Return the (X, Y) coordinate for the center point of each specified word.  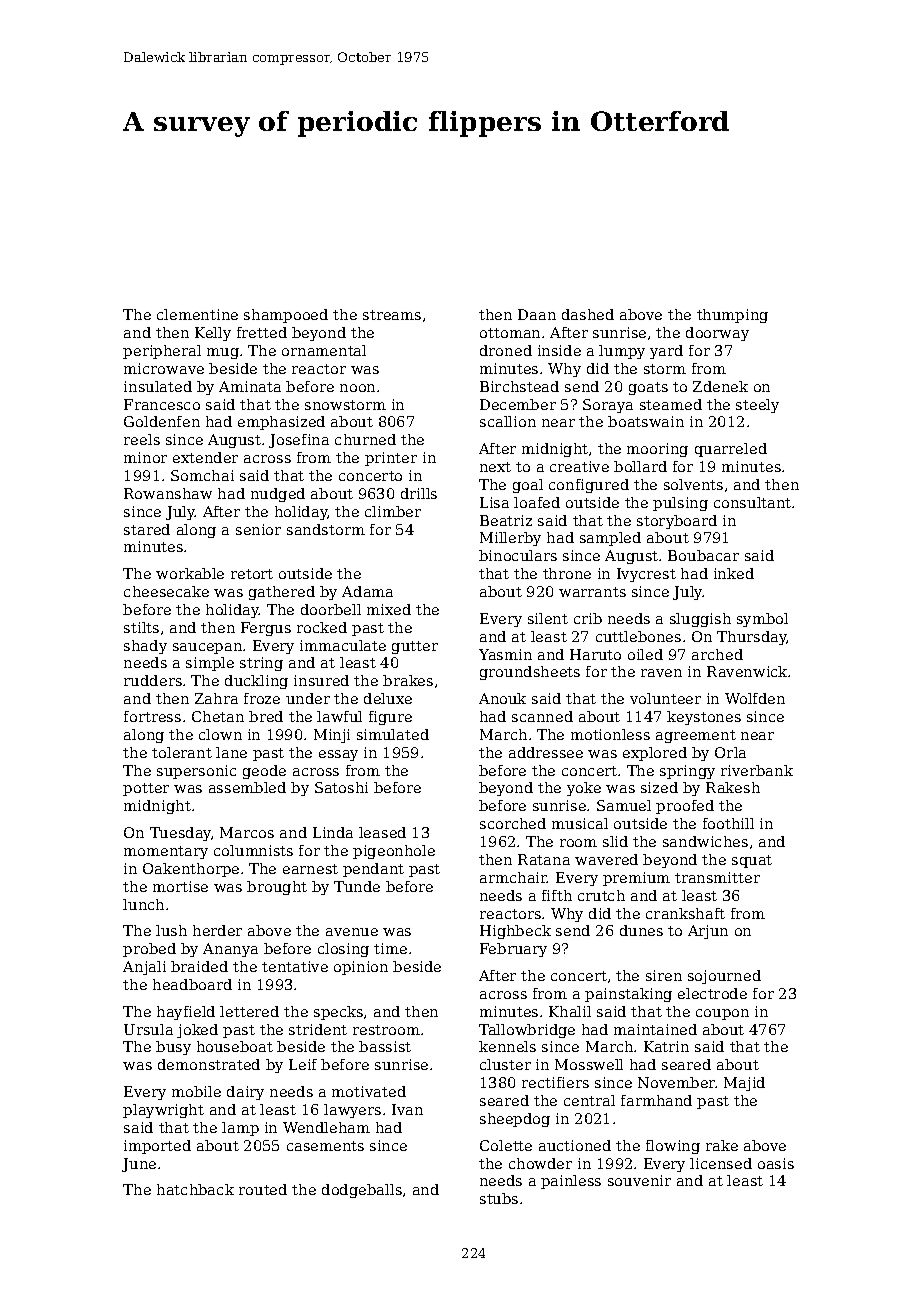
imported (157, 1147)
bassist (385, 1046)
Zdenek (720, 386)
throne (567, 573)
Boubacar (703, 555)
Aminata (250, 386)
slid (615, 841)
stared (147, 529)
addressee (546, 752)
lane (231, 752)
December (518, 404)
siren (664, 975)
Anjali (144, 968)
